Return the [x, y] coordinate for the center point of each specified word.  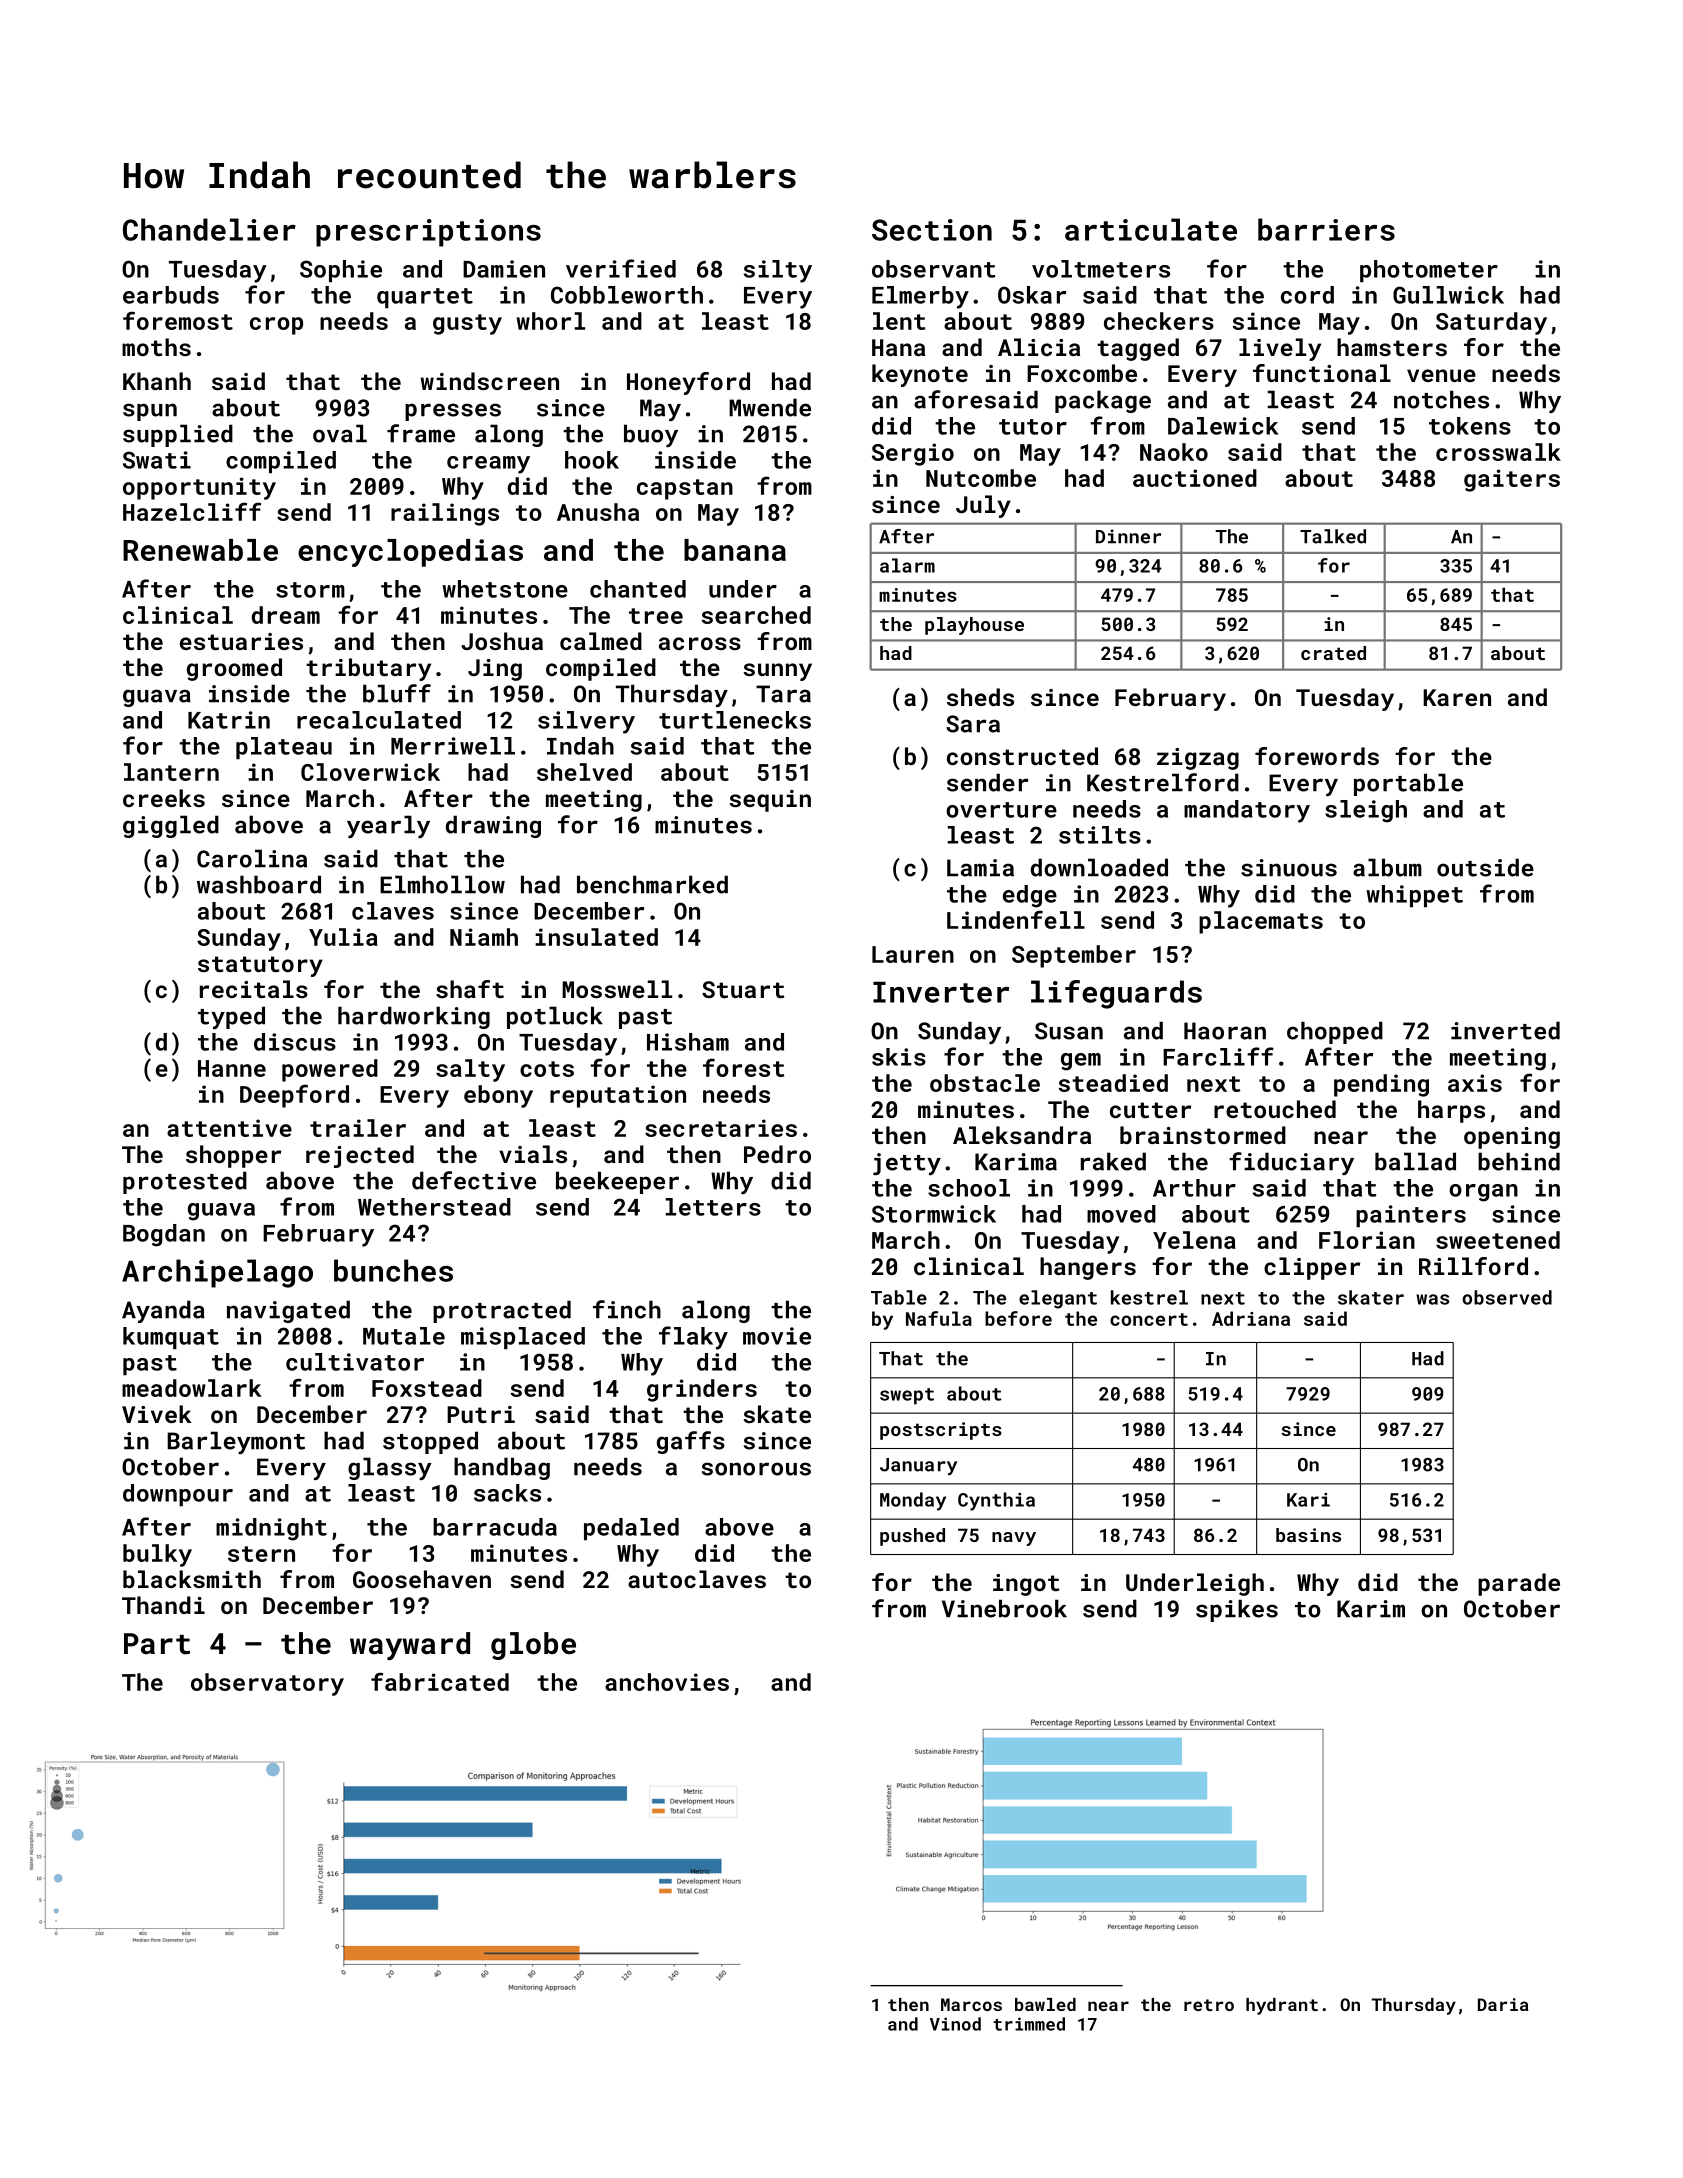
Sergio [913, 454]
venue [1441, 375]
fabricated [440, 1681]
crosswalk [1498, 452]
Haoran [1225, 1031]
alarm [907, 565]
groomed [234, 669]
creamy [488, 465]
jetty [907, 1164]
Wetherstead [434, 1207]
